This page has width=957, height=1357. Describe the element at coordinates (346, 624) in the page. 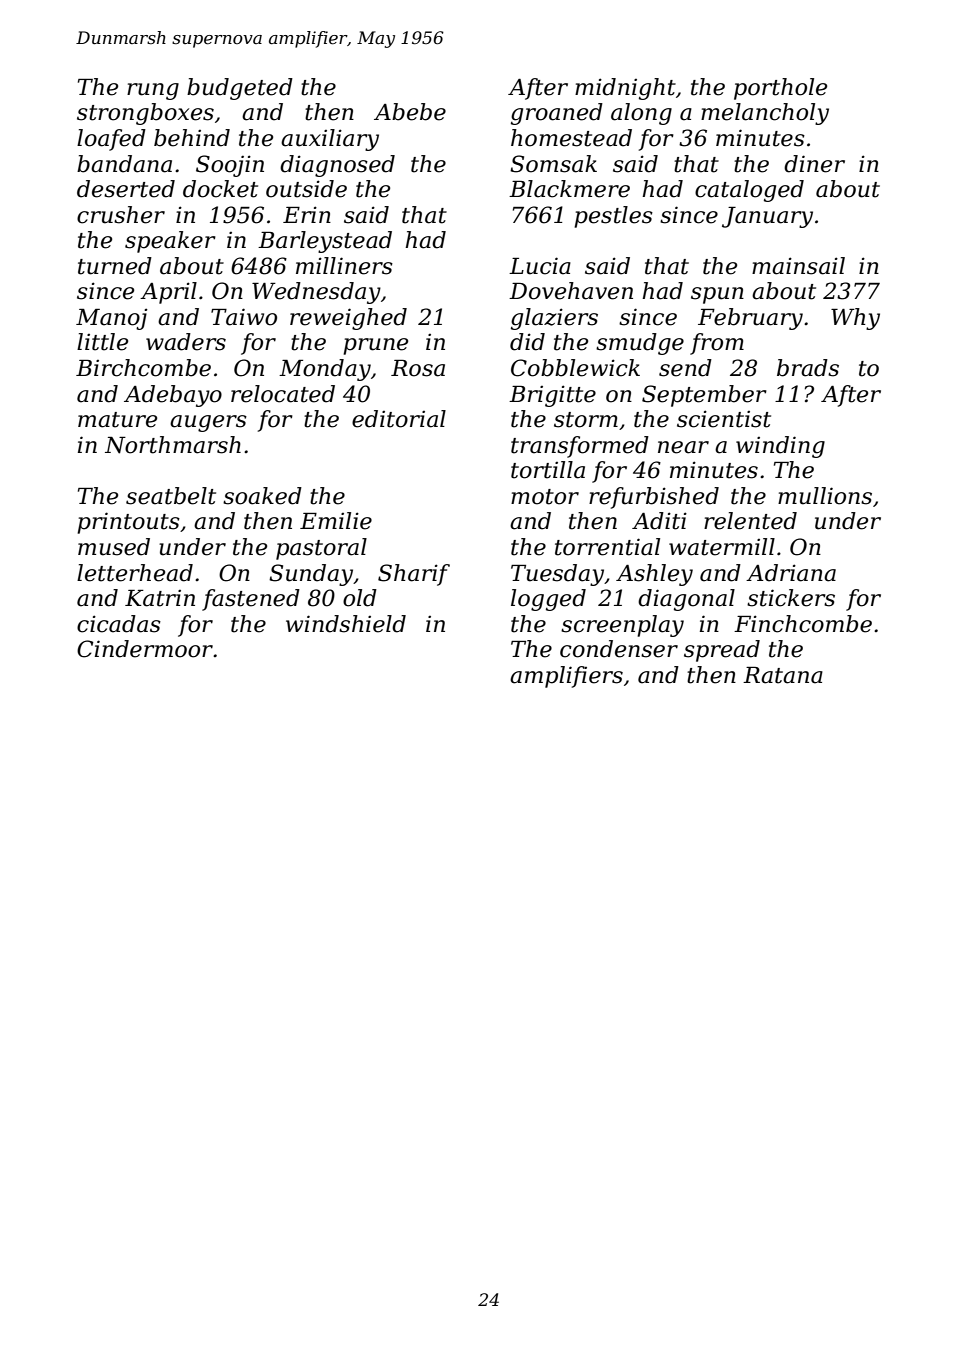

I see `windshield` at that location.
